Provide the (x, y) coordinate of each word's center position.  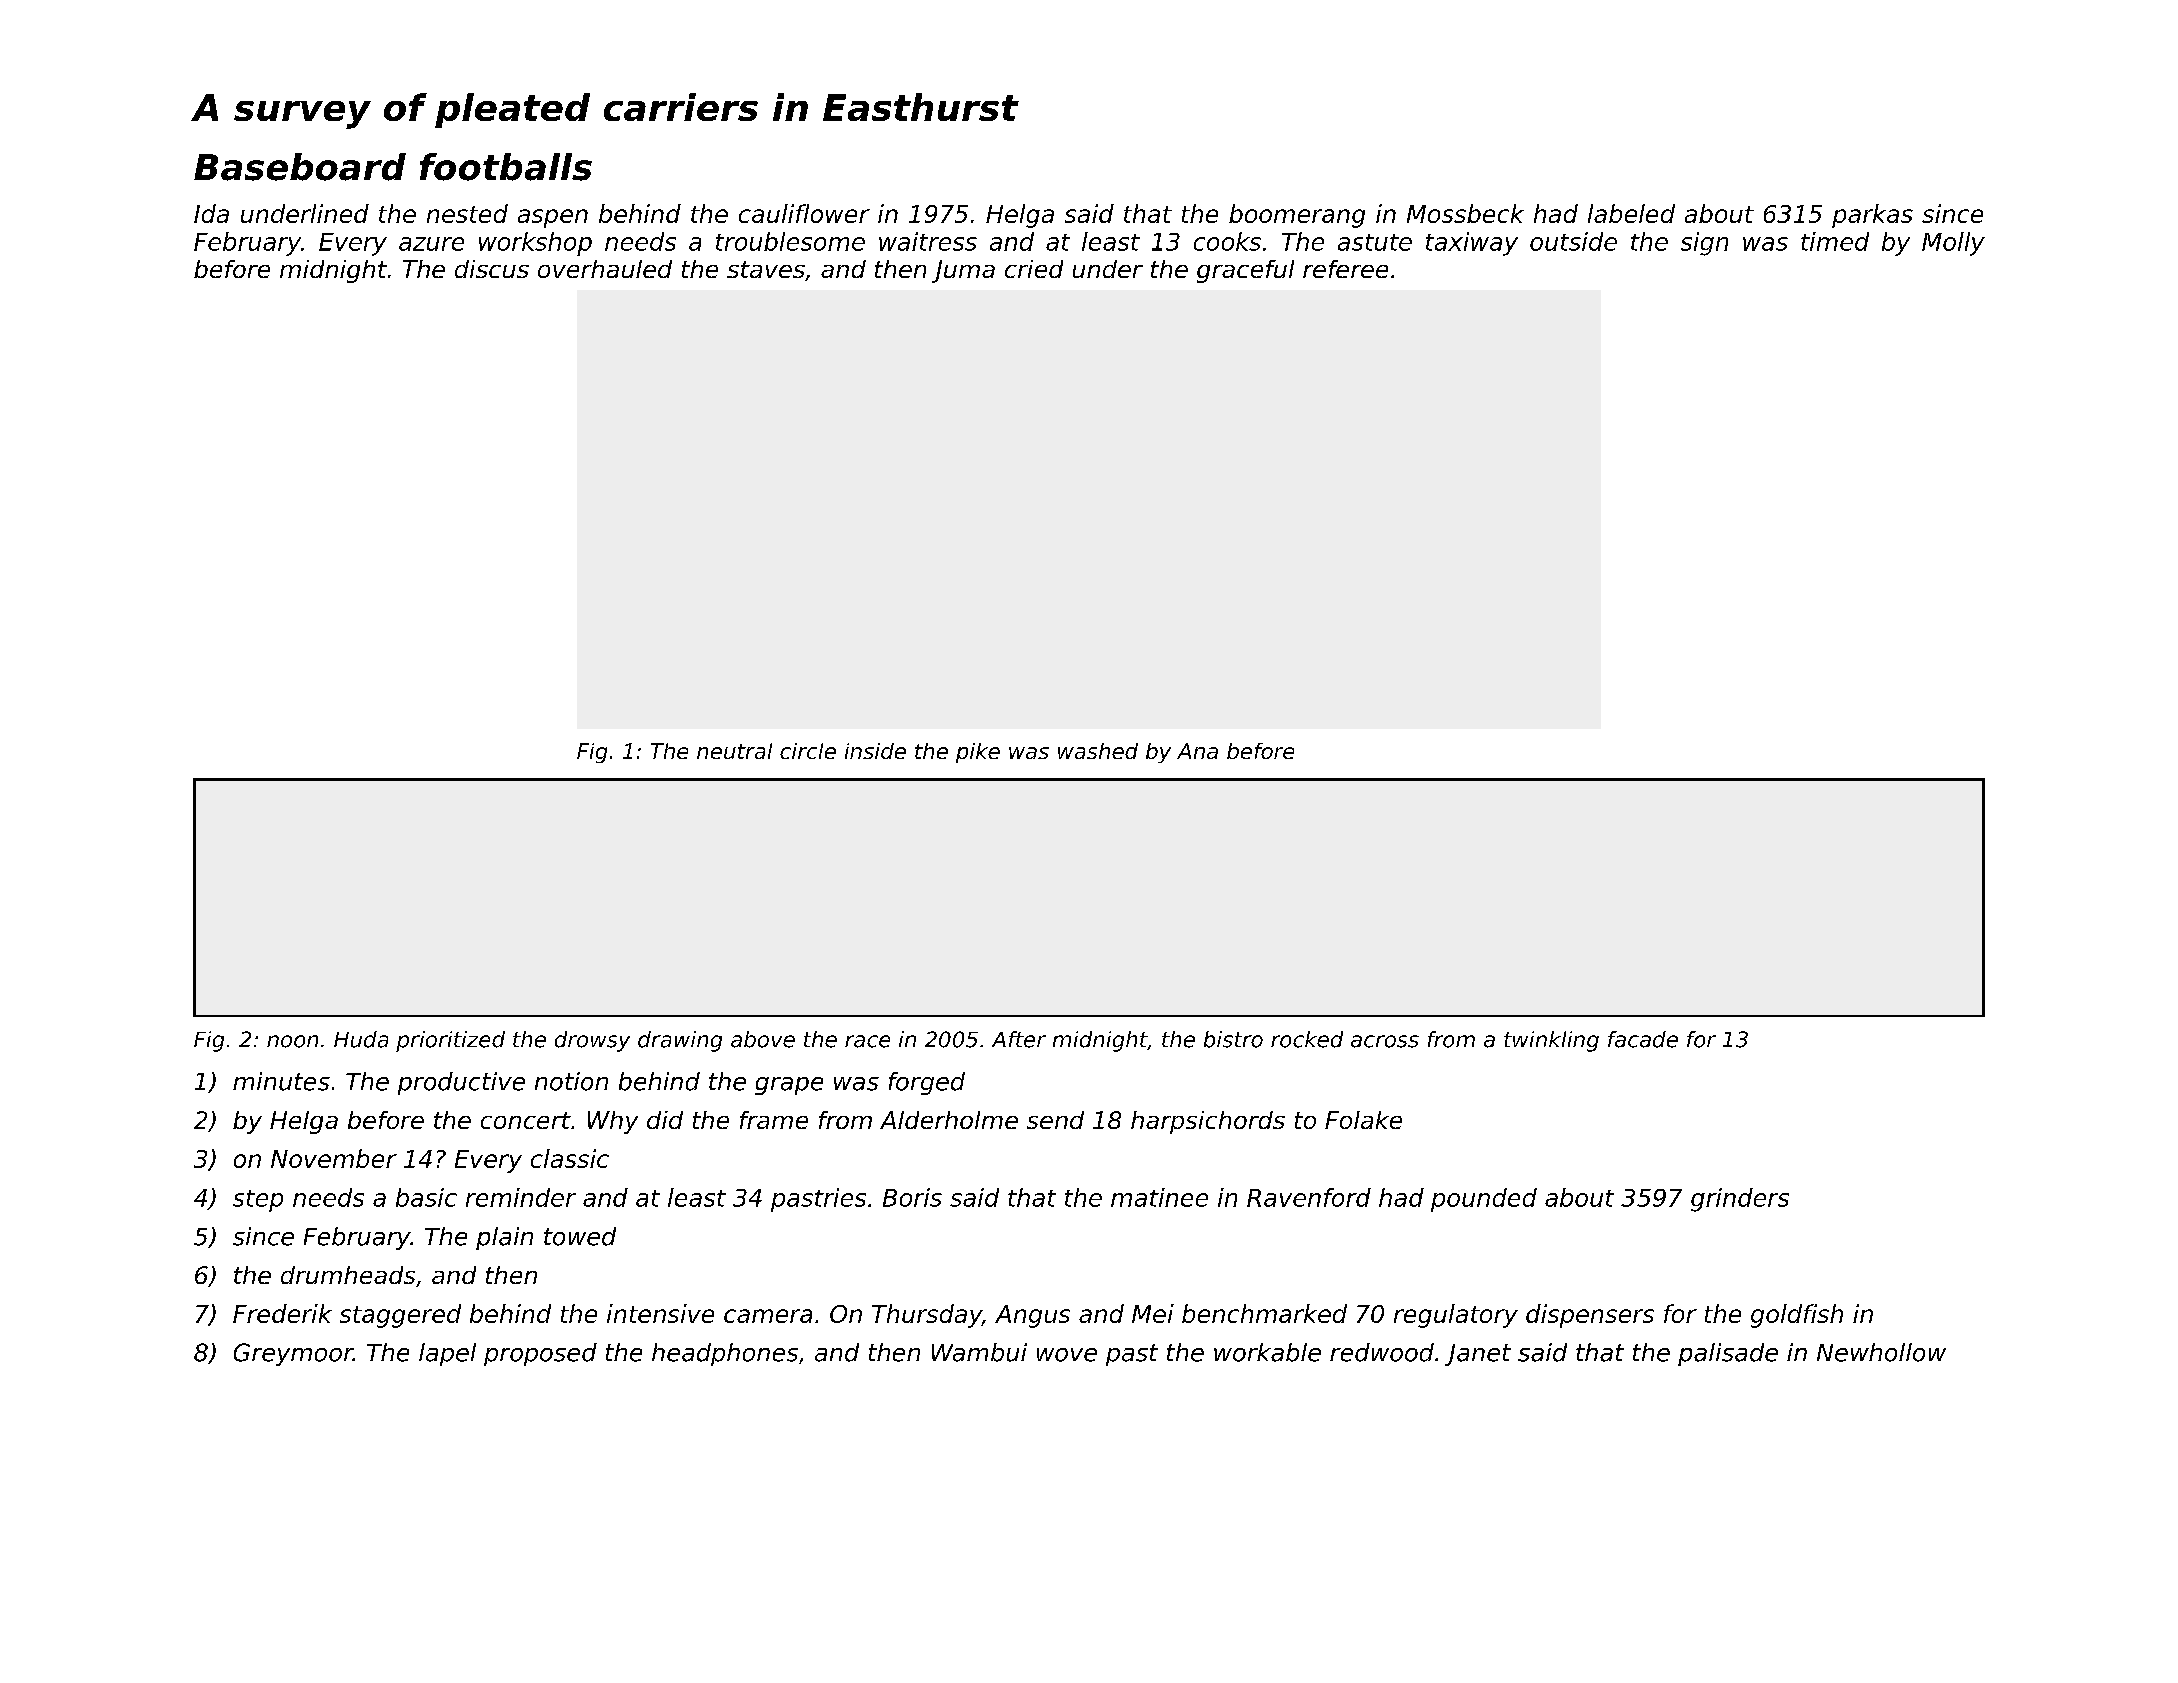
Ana (1197, 751)
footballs (506, 167)
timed (1835, 241)
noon (292, 1041)
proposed (540, 1354)
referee (1345, 269)
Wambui (979, 1352)
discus (492, 269)
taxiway (1472, 244)
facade (1643, 1039)
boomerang (1297, 216)
